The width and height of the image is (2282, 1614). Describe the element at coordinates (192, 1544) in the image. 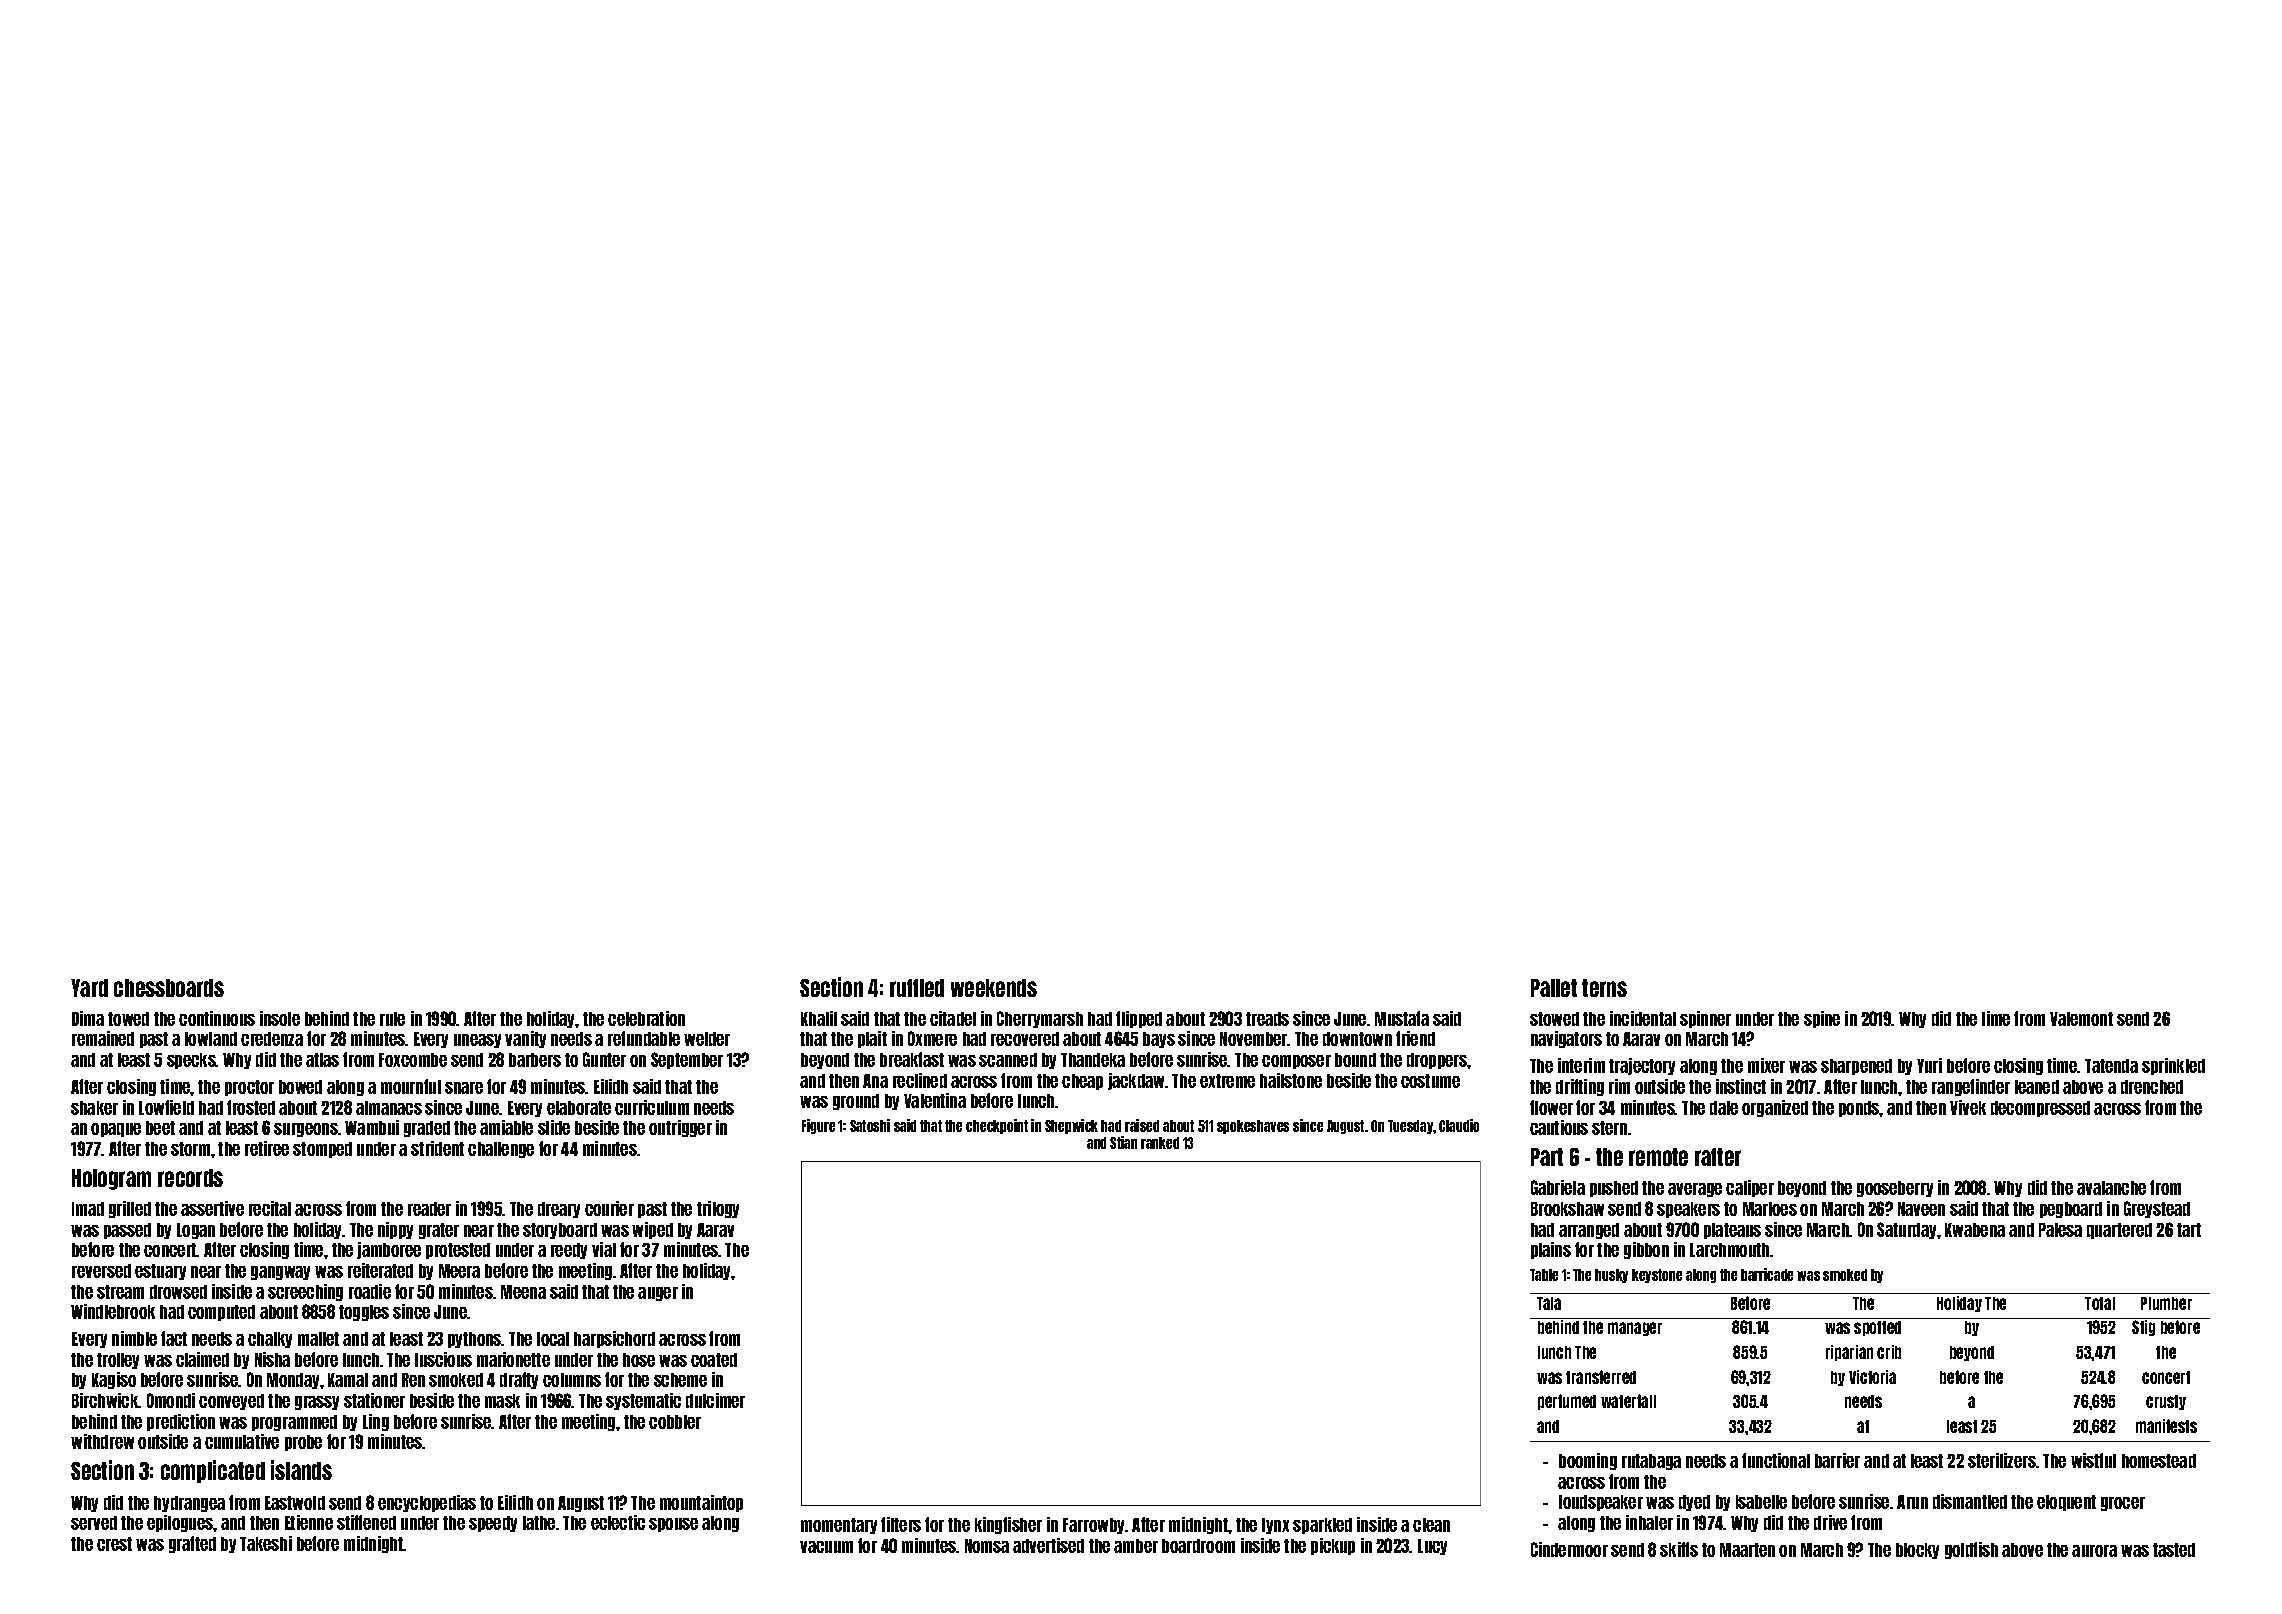

I see `grafted` at that location.
